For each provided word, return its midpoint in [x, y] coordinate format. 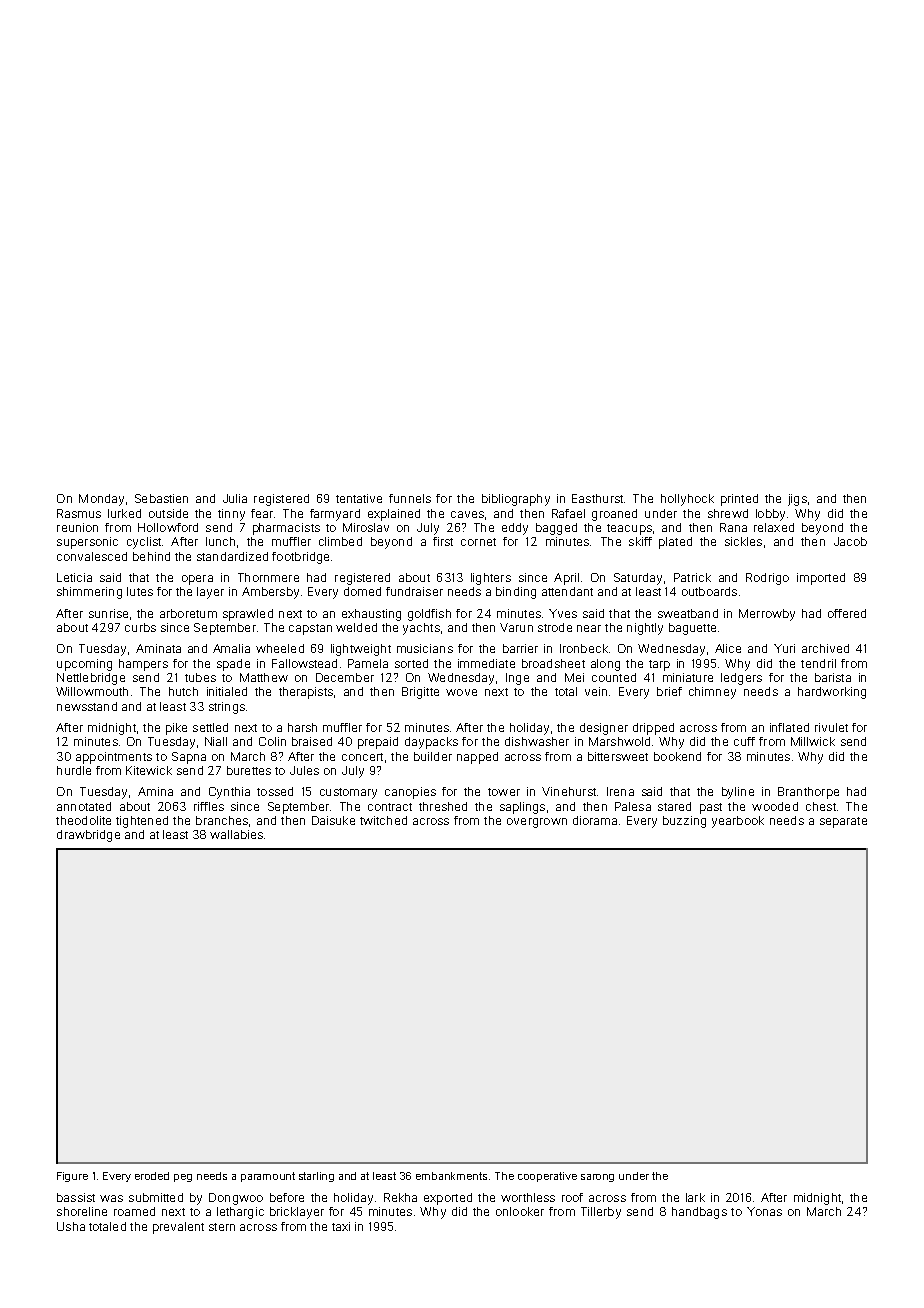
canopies [410, 793]
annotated [84, 806]
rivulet [831, 727]
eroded [152, 1176]
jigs [797, 500]
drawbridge [88, 836]
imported [821, 579]
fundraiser [414, 591]
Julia [235, 498]
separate [843, 822]
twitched [383, 820]
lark [695, 1197]
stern [222, 1227]
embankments [451, 1176]
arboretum [188, 613]
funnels [410, 498]
